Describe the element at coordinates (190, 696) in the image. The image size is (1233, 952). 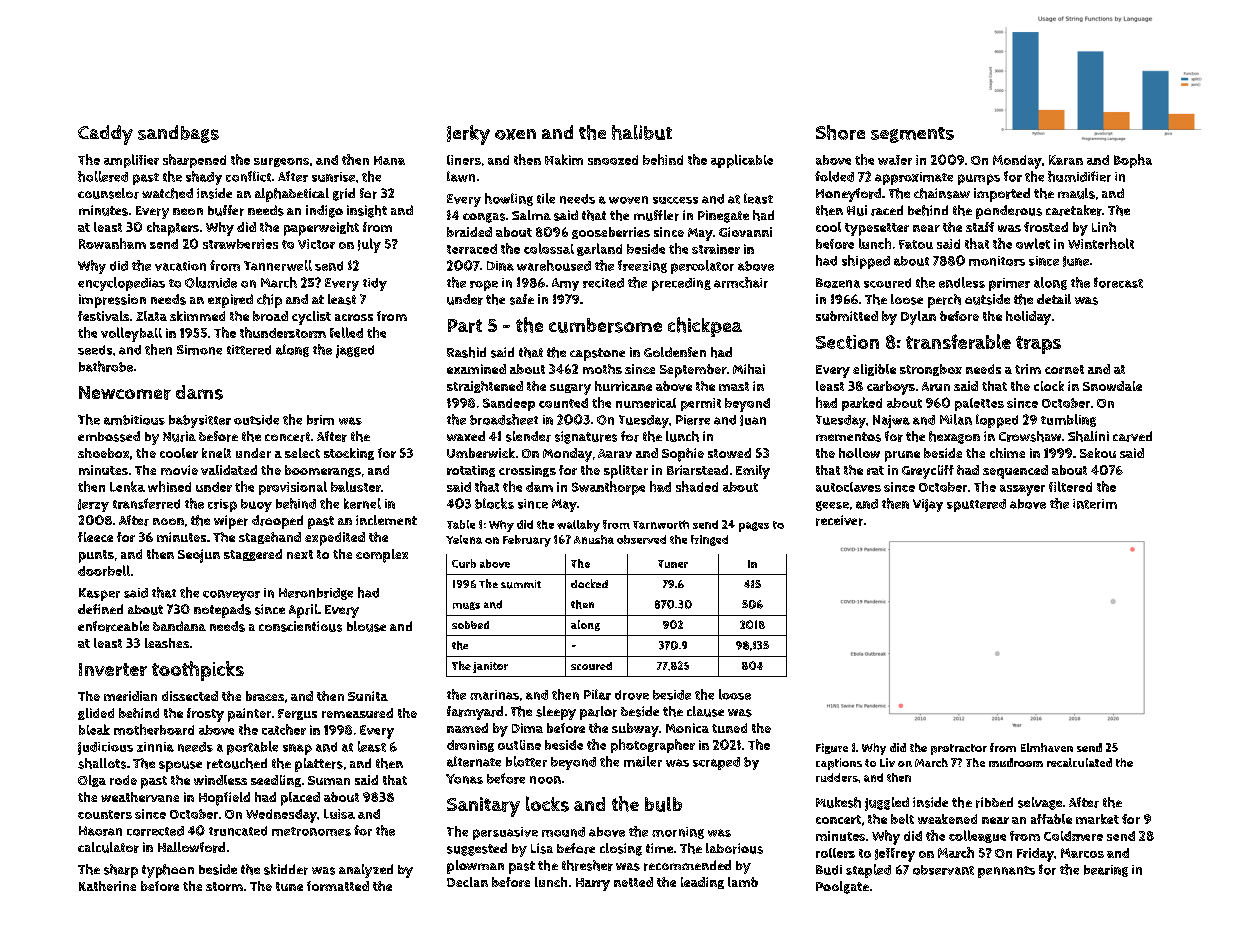
I see `dissected` at that location.
